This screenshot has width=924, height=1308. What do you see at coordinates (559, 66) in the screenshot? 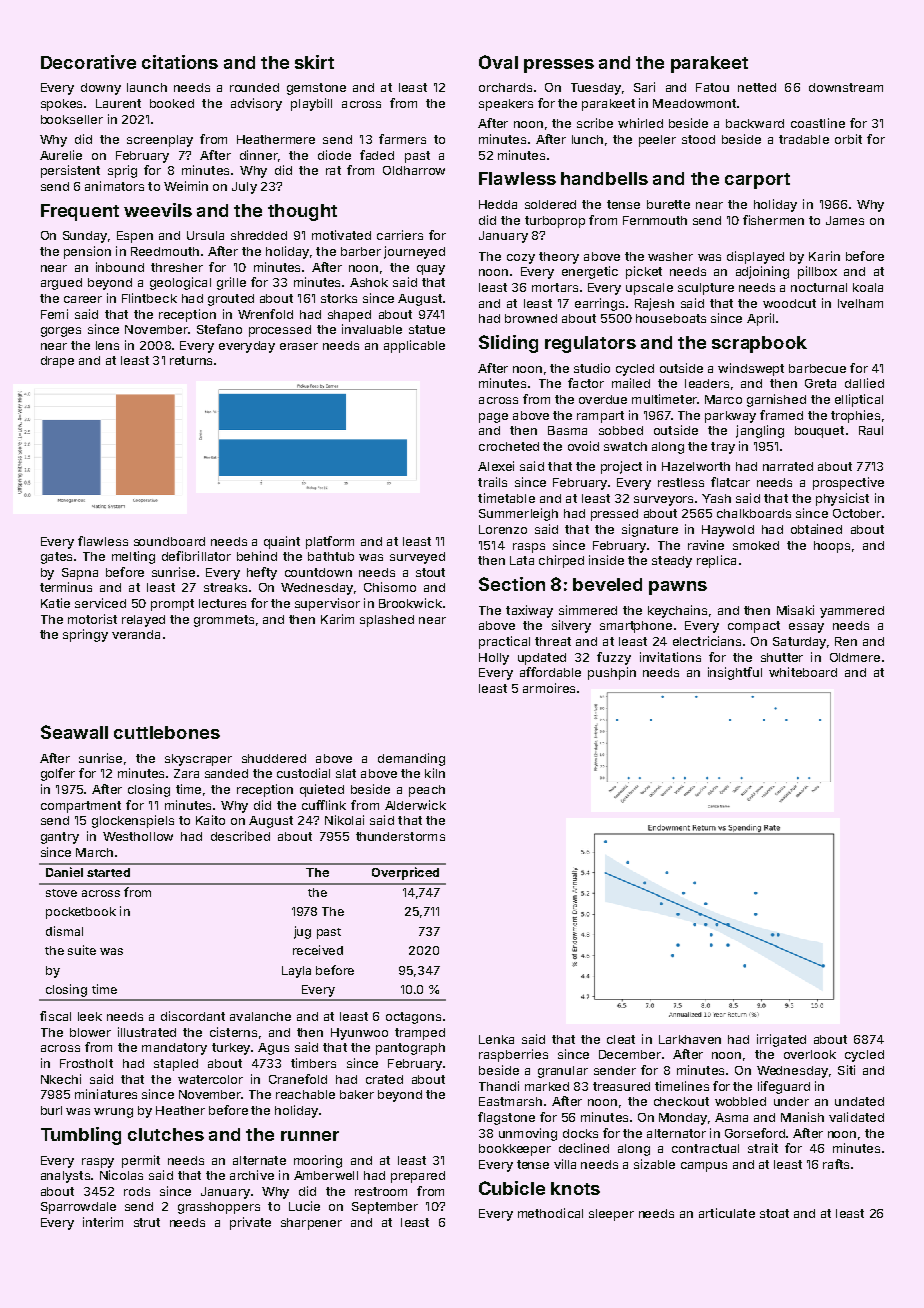
I see `presses` at bounding box center [559, 66].
